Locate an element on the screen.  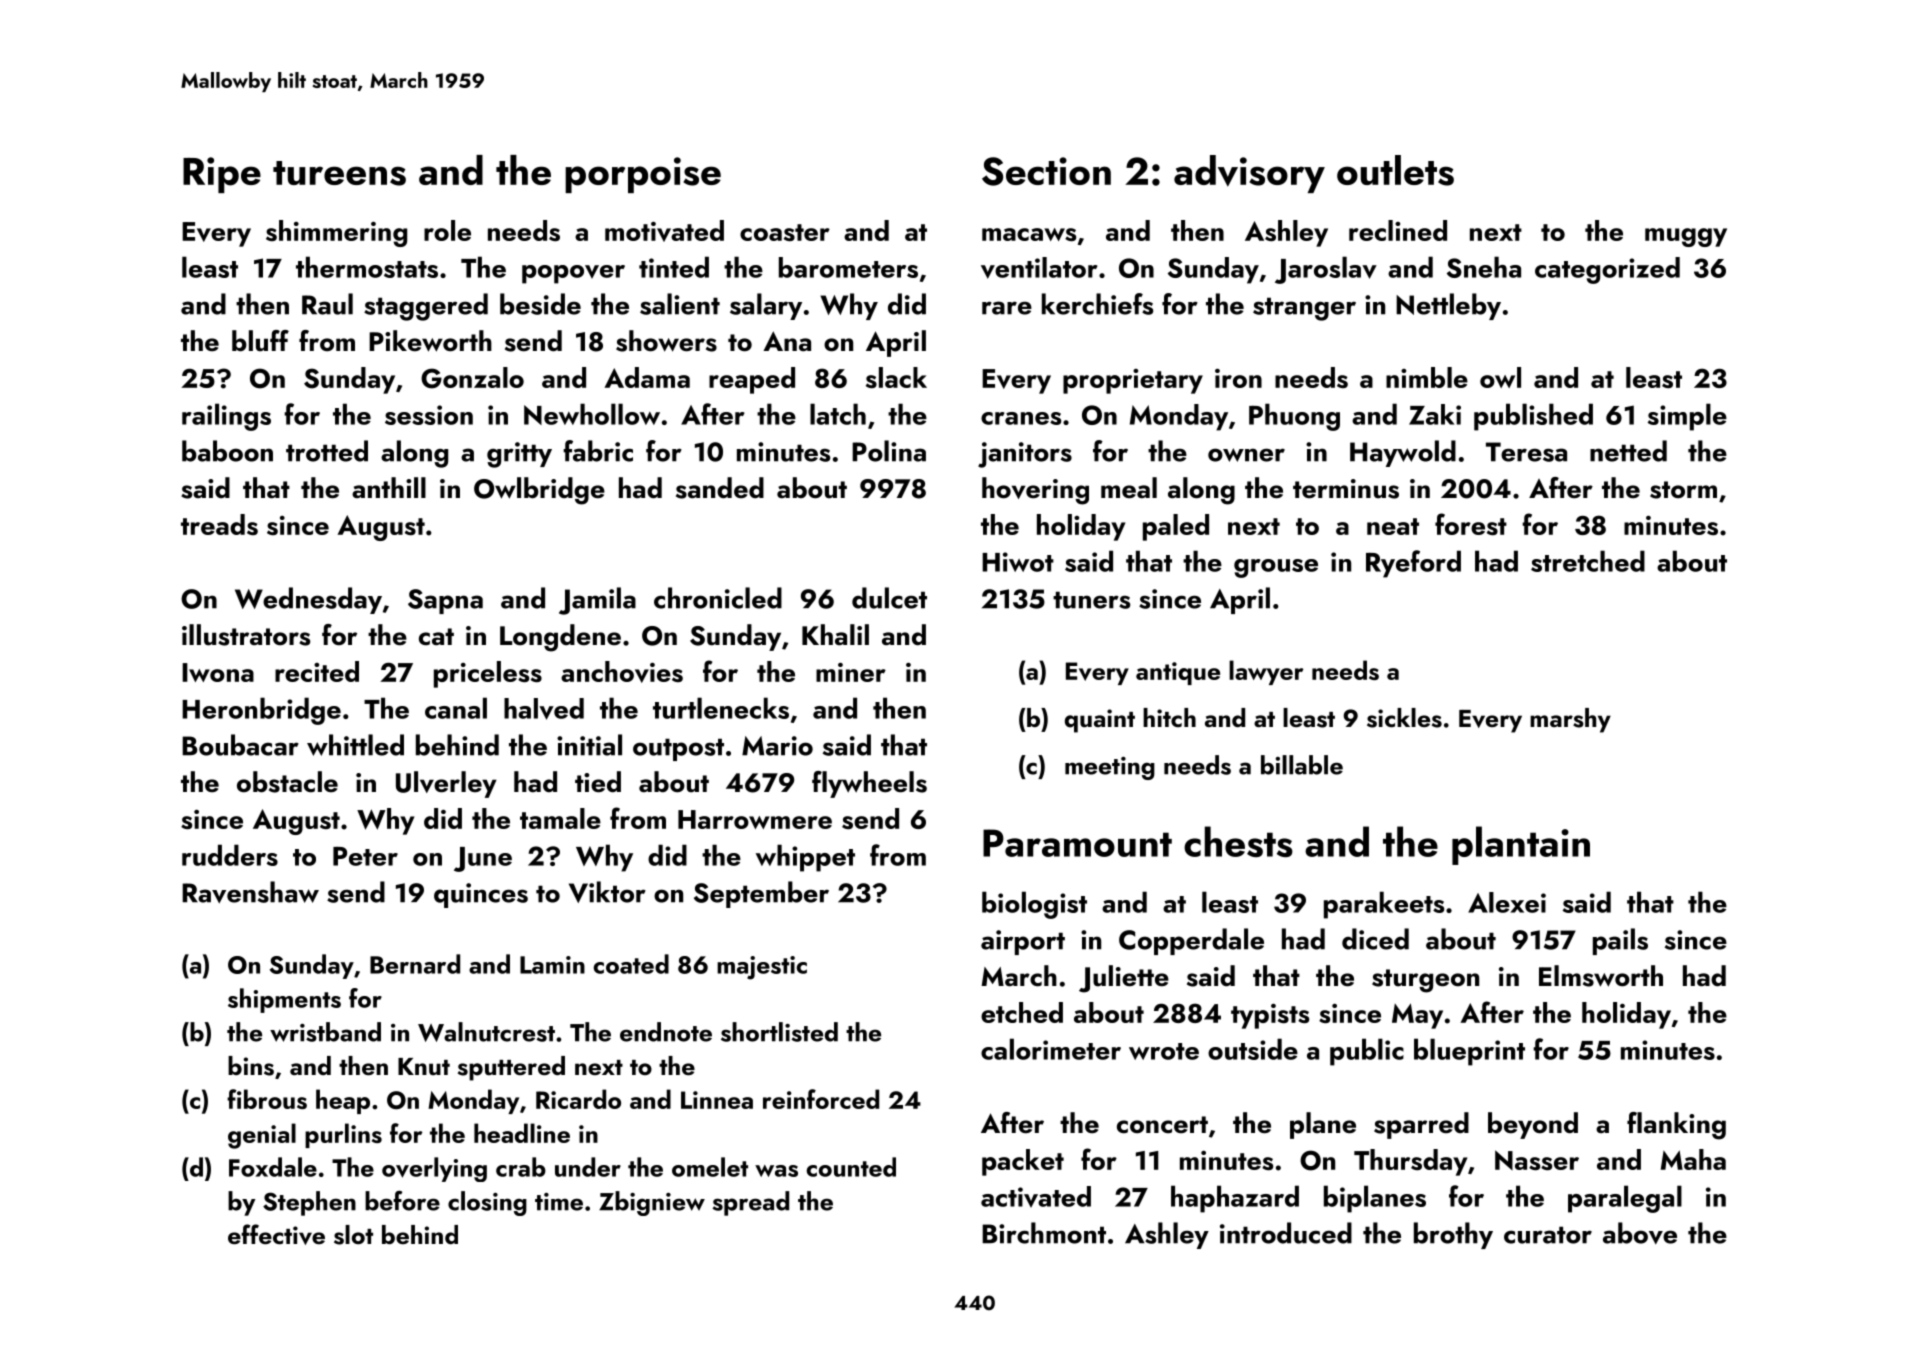
marshy is located at coordinates (1570, 720).
